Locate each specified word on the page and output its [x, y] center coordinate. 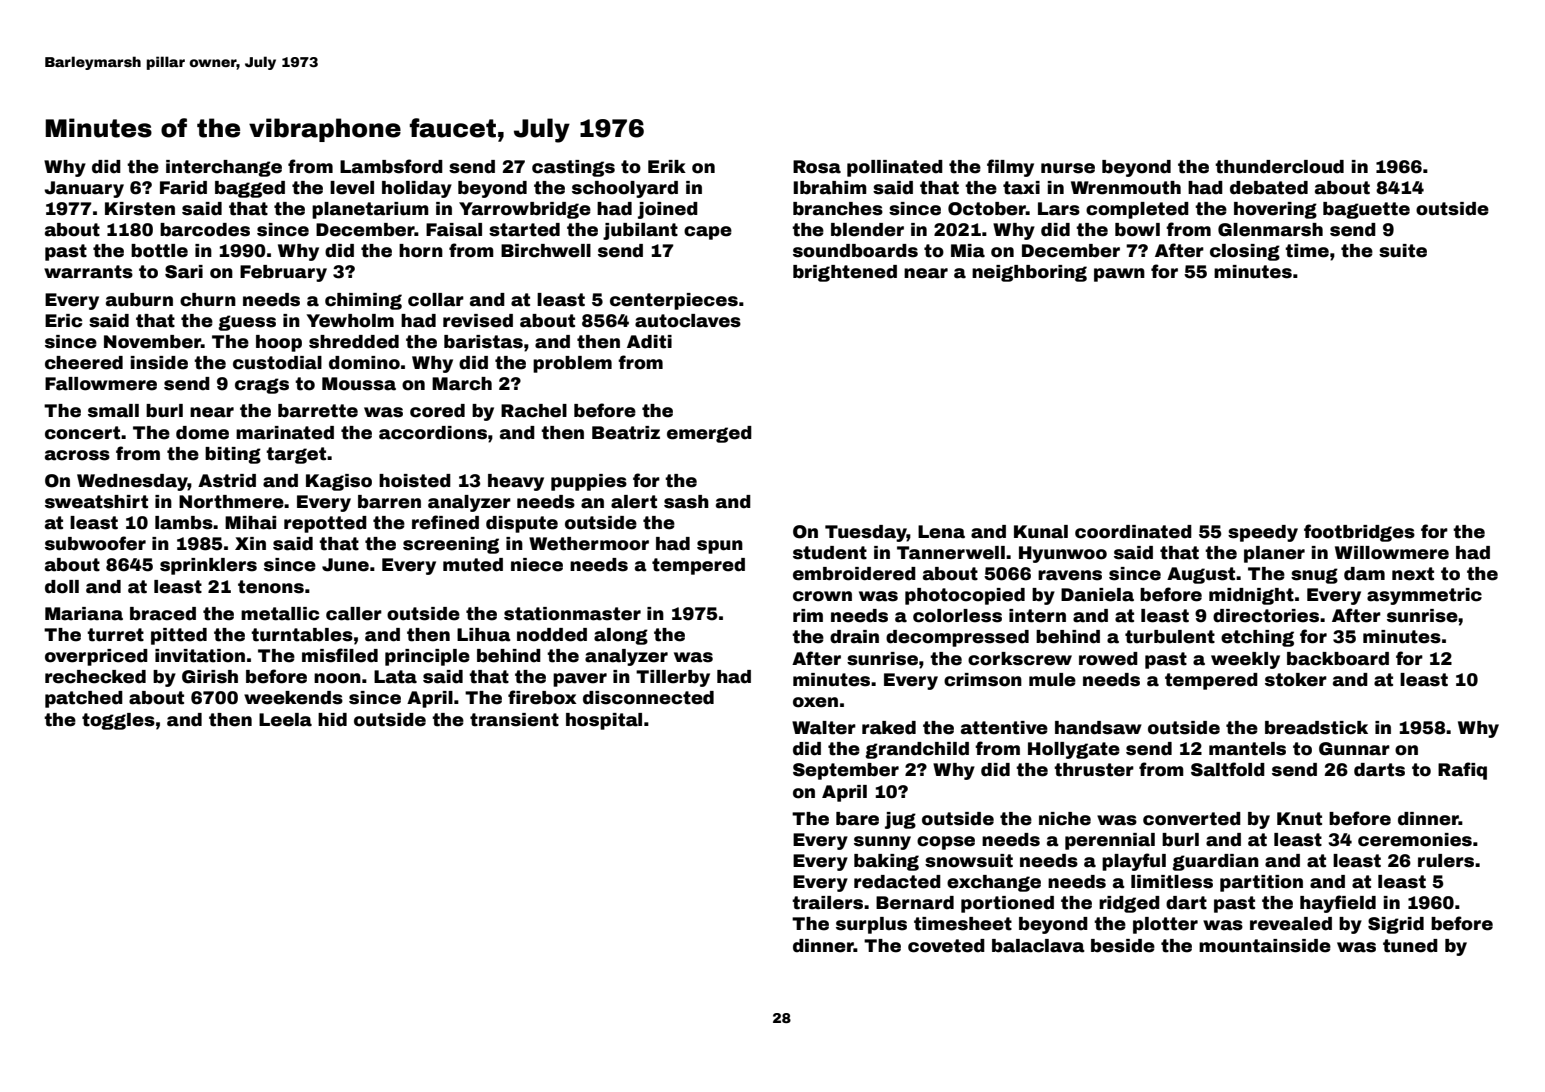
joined [668, 210]
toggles [118, 721]
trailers [827, 903]
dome [202, 433]
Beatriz [626, 433]
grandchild [917, 750]
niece [537, 565]
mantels [1247, 749]
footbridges [1359, 533]
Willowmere [1392, 553]
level [352, 188]
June [345, 565]
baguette [1366, 210]
